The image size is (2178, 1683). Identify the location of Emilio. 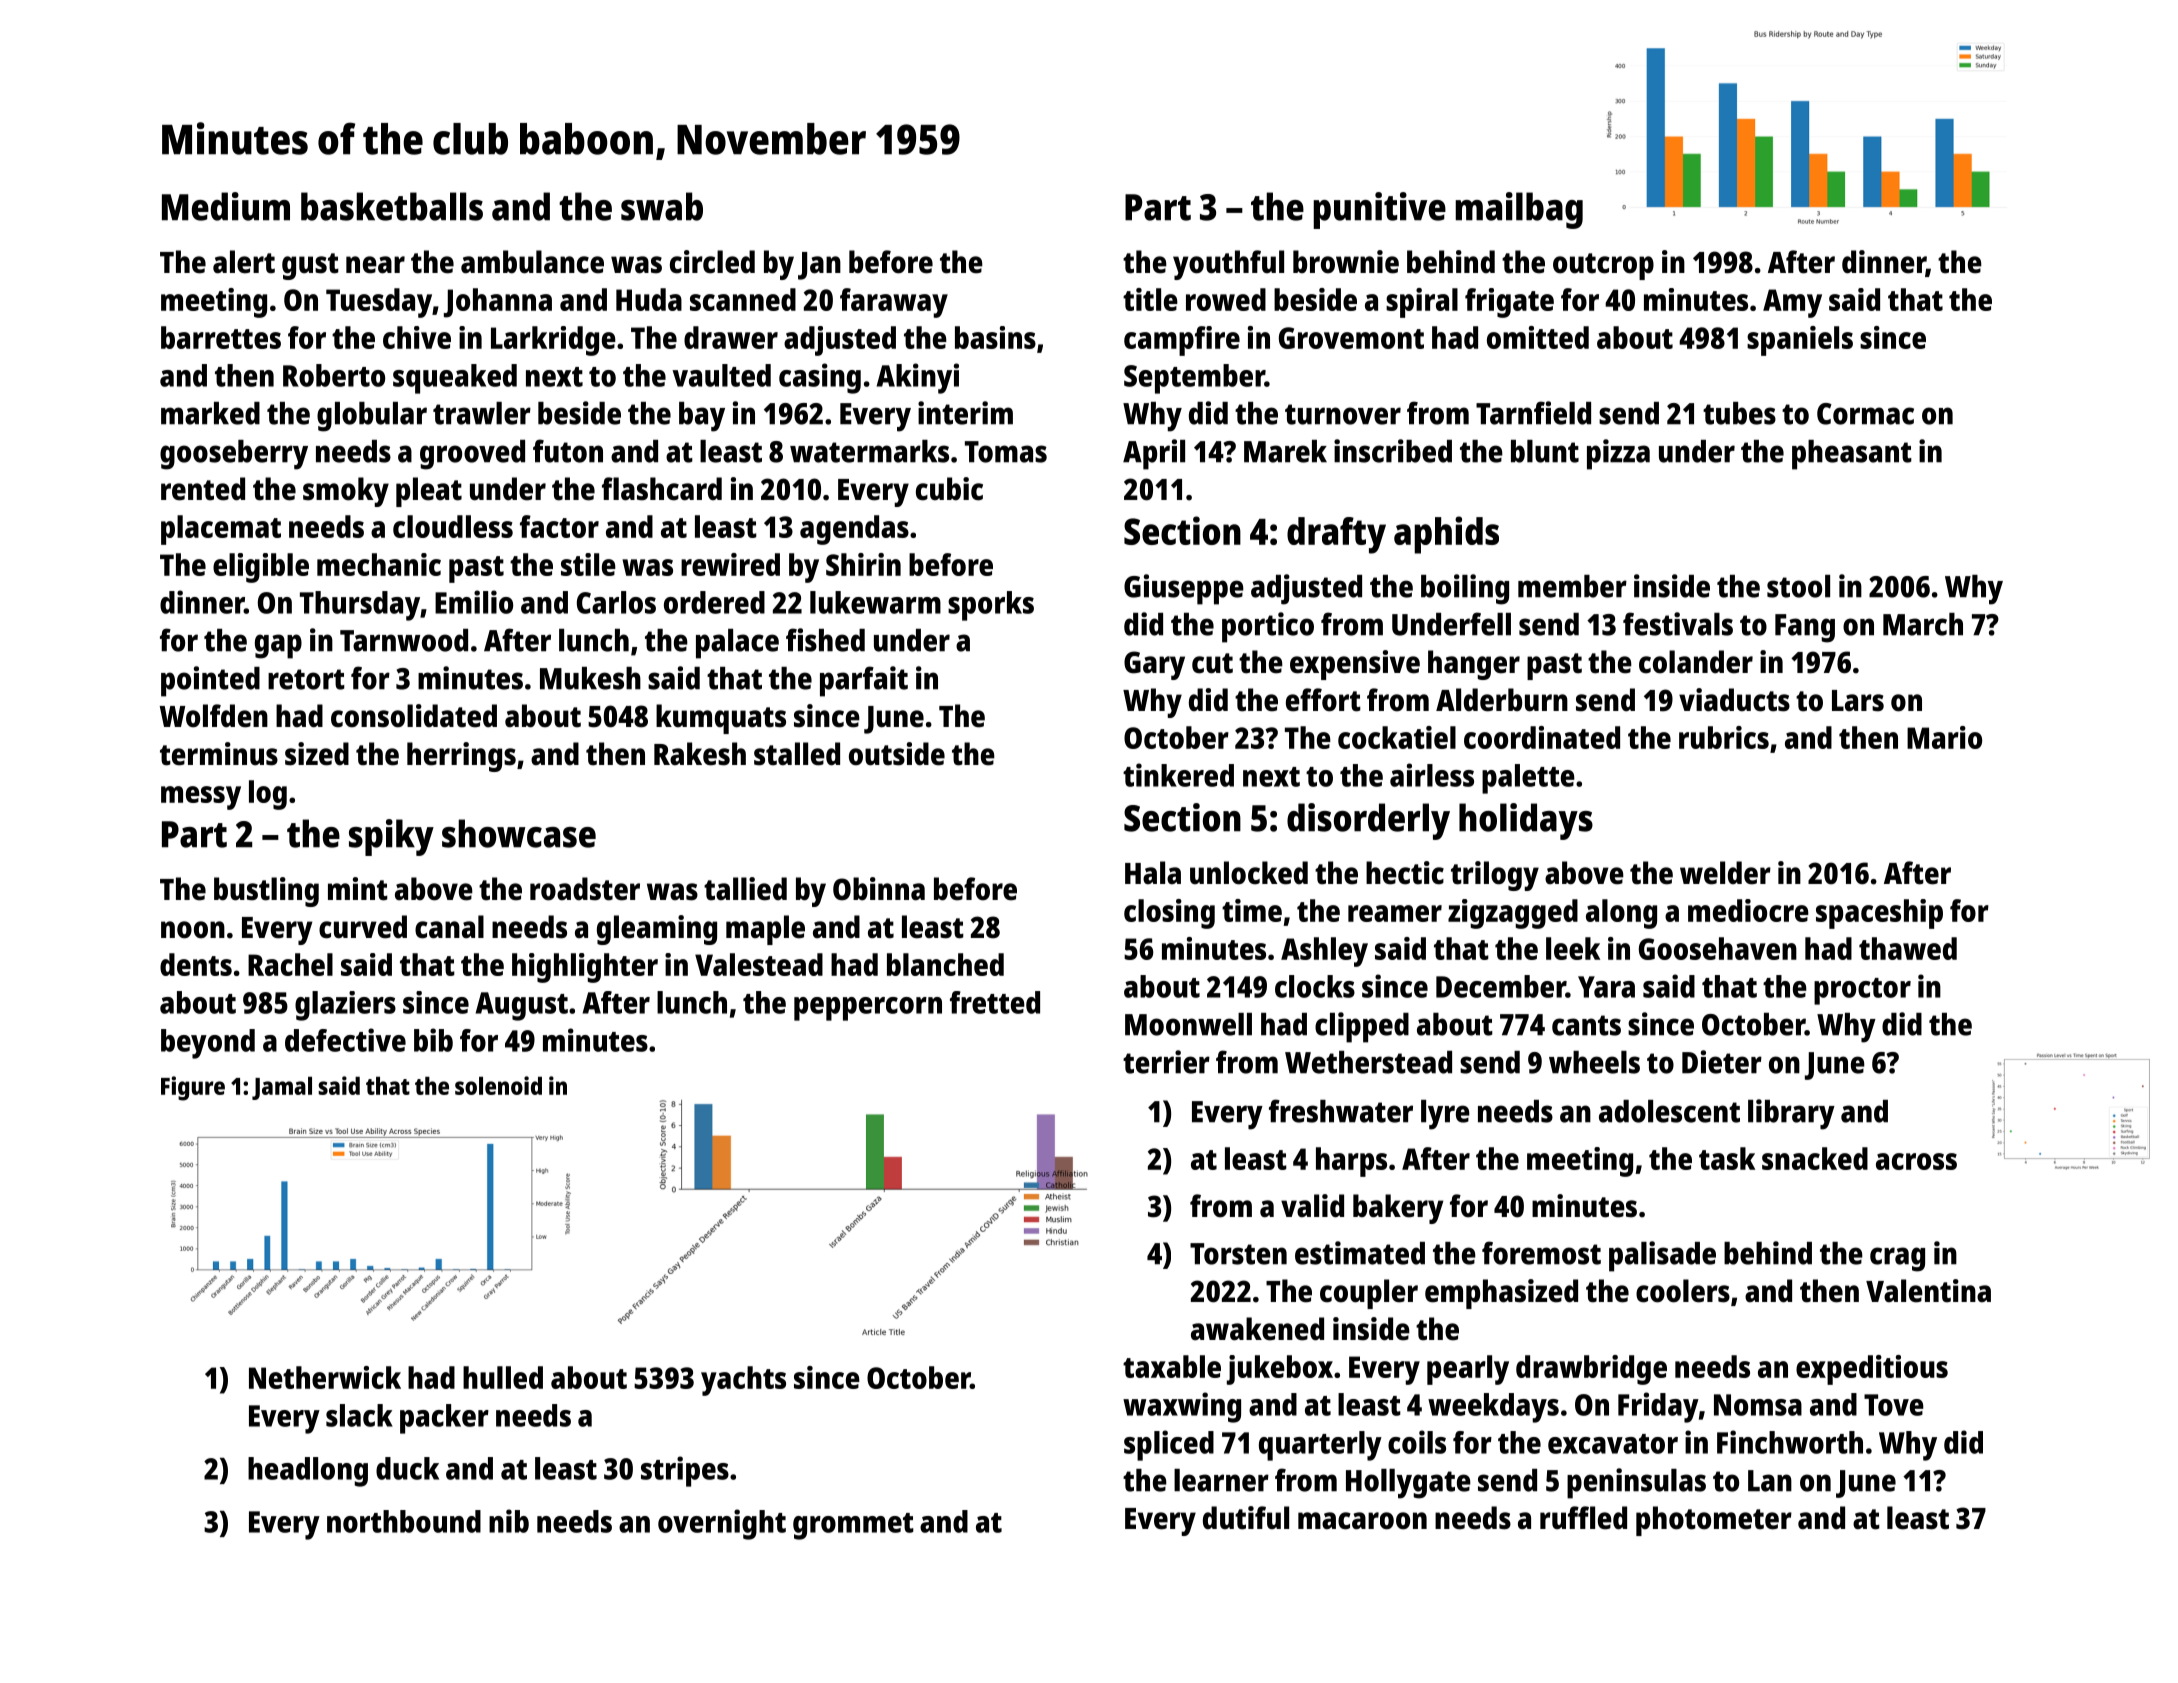
(474, 602).
